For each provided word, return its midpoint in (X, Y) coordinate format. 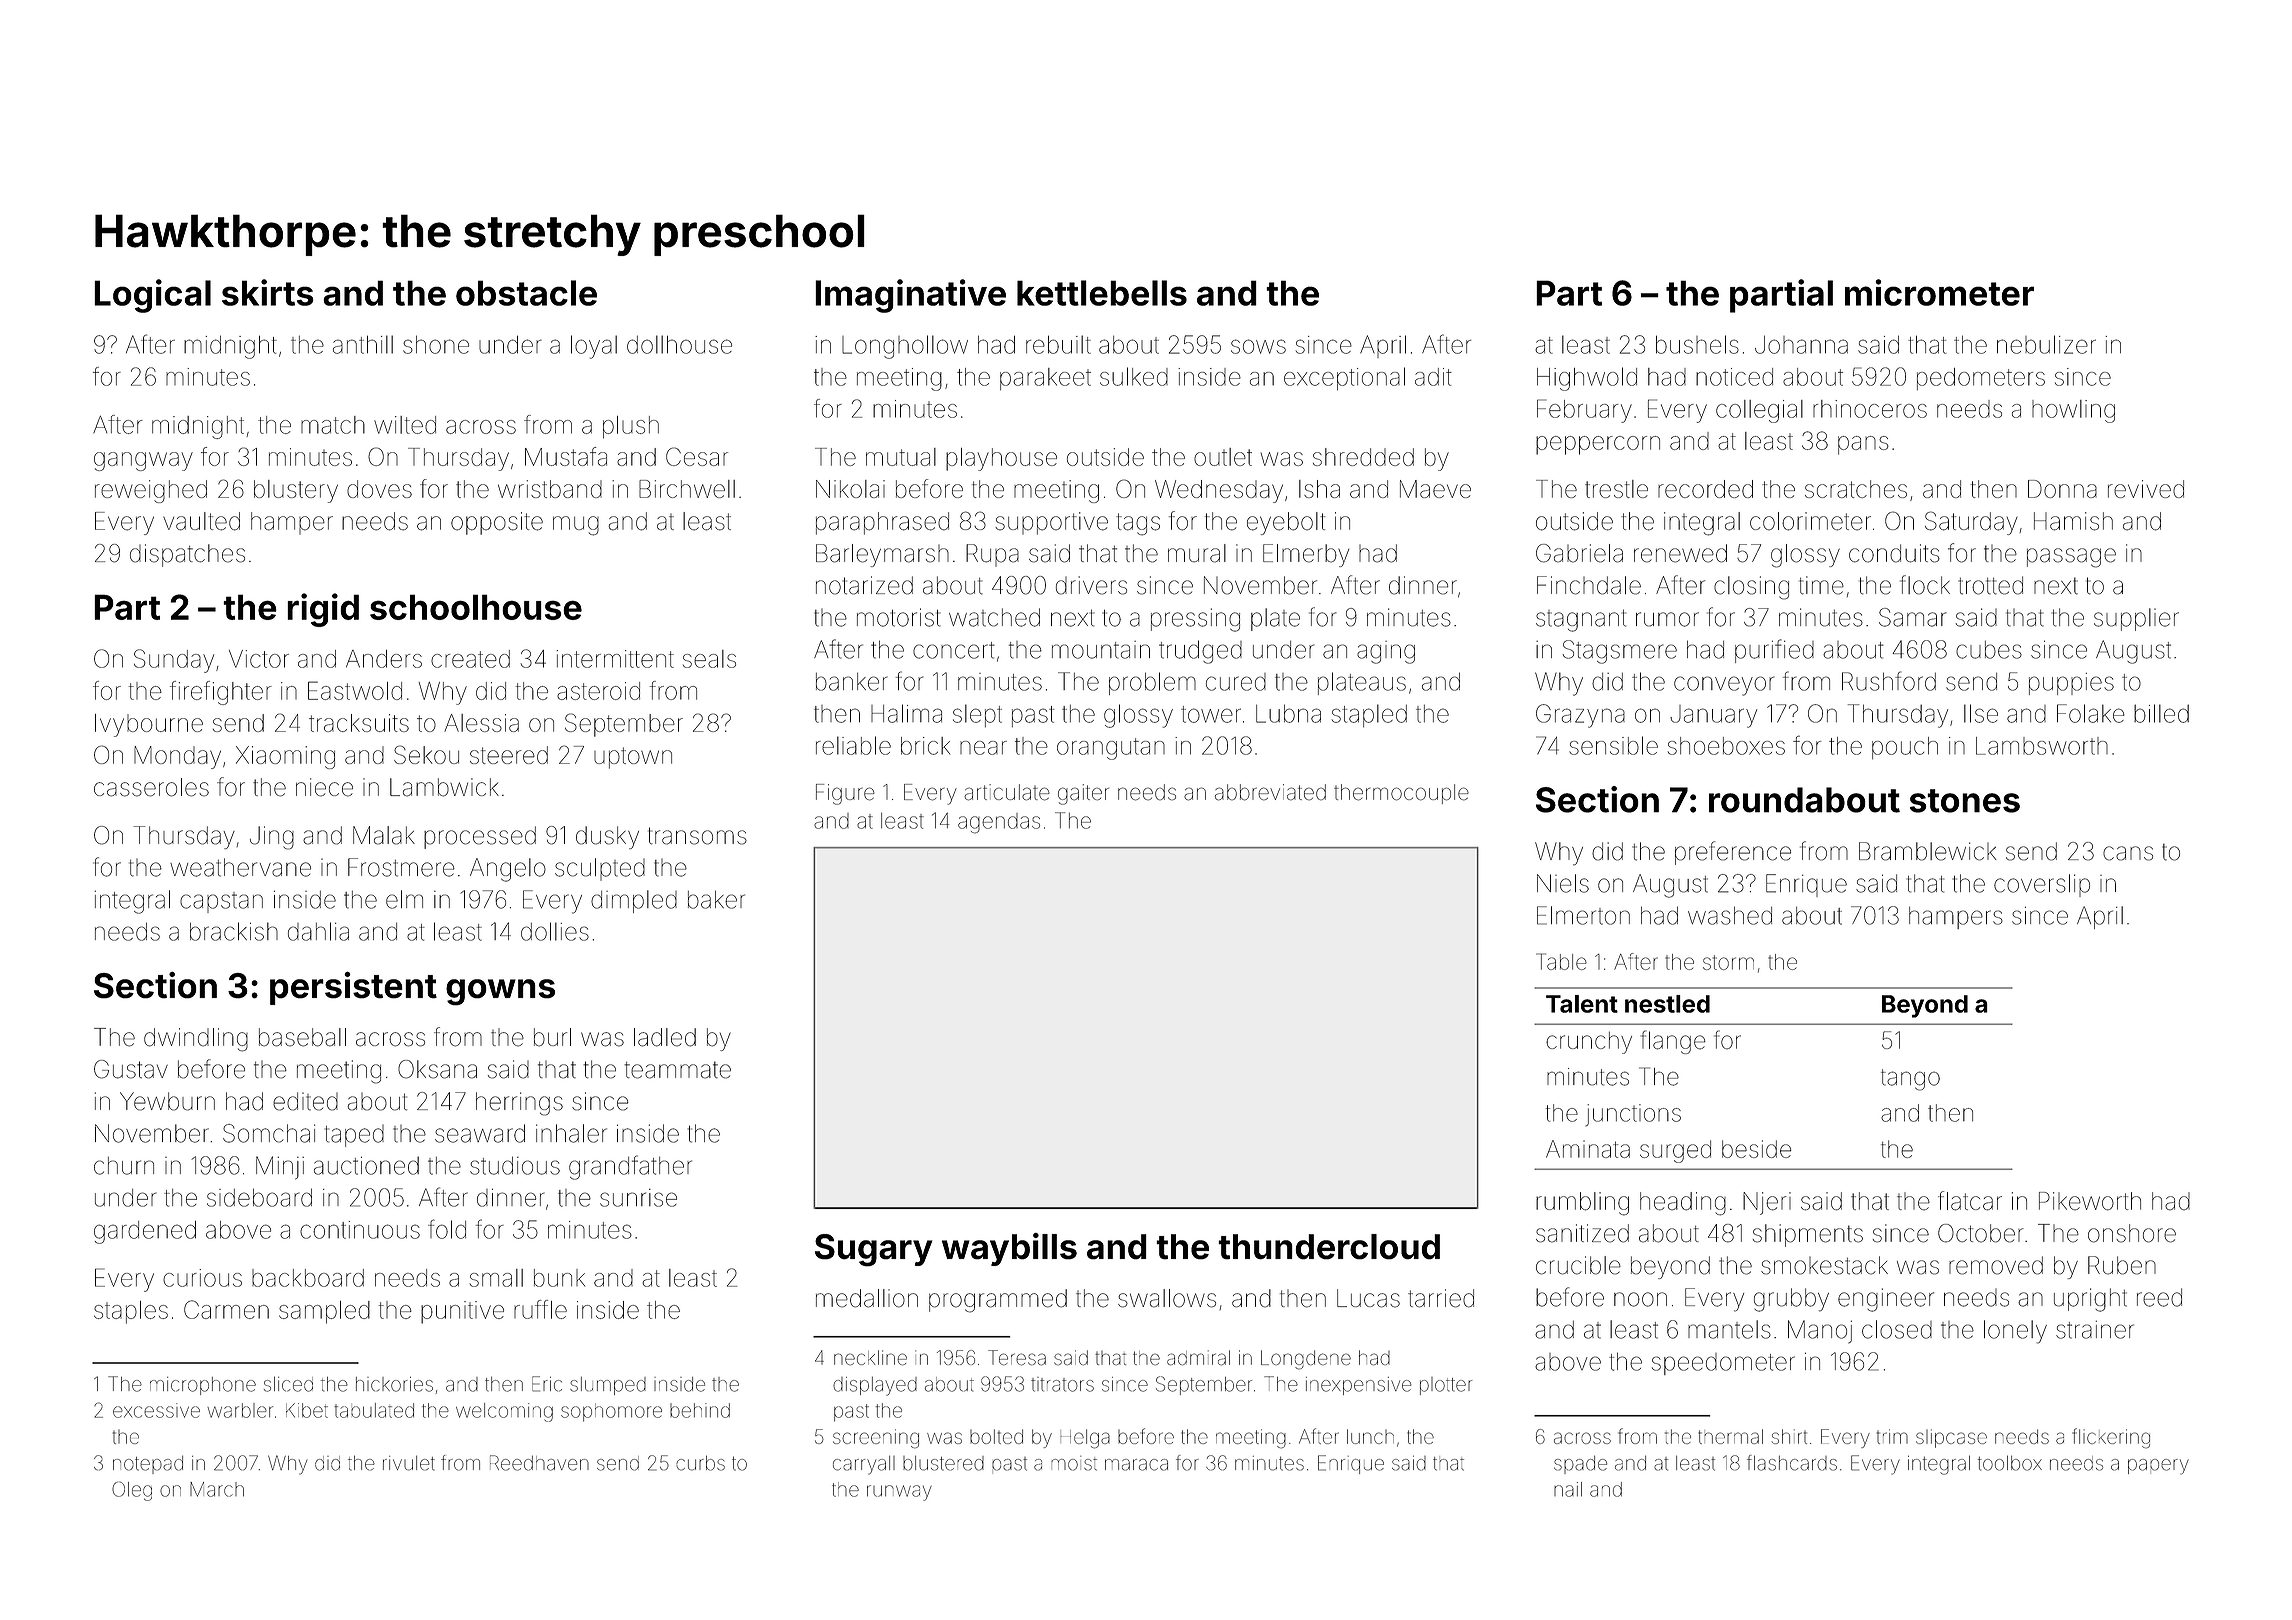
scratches (1856, 489)
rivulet (409, 1463)
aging (1386, 652)
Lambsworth (2042, 746)
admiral (1198, 1358)
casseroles (151, 787)
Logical (152, 296)
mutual (901, 457)
